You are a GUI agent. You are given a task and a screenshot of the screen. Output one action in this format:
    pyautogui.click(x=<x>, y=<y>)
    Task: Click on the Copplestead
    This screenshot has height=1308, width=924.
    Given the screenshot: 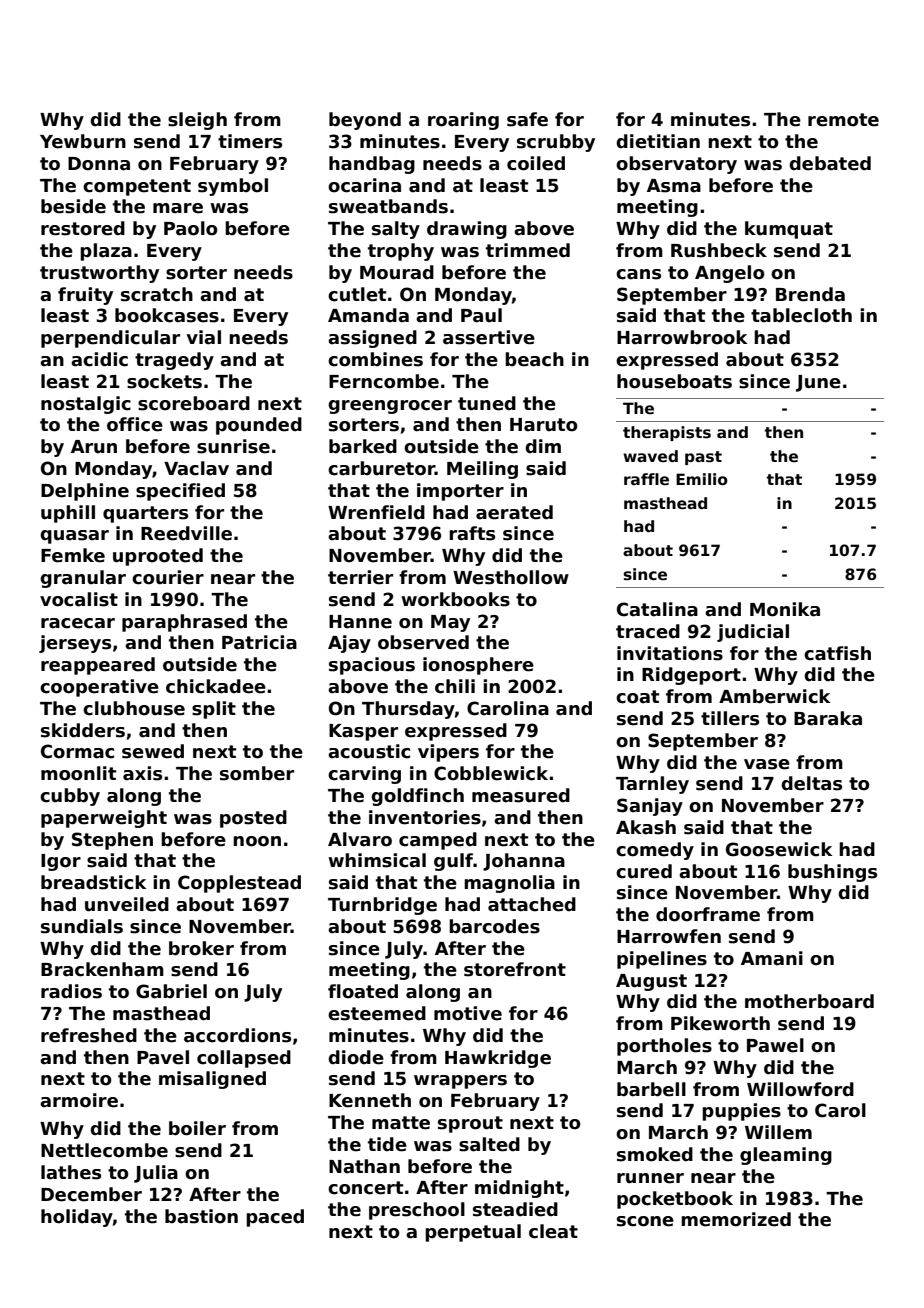 What is the action you would take?
    pyautogui.click(x=239, y=884)
